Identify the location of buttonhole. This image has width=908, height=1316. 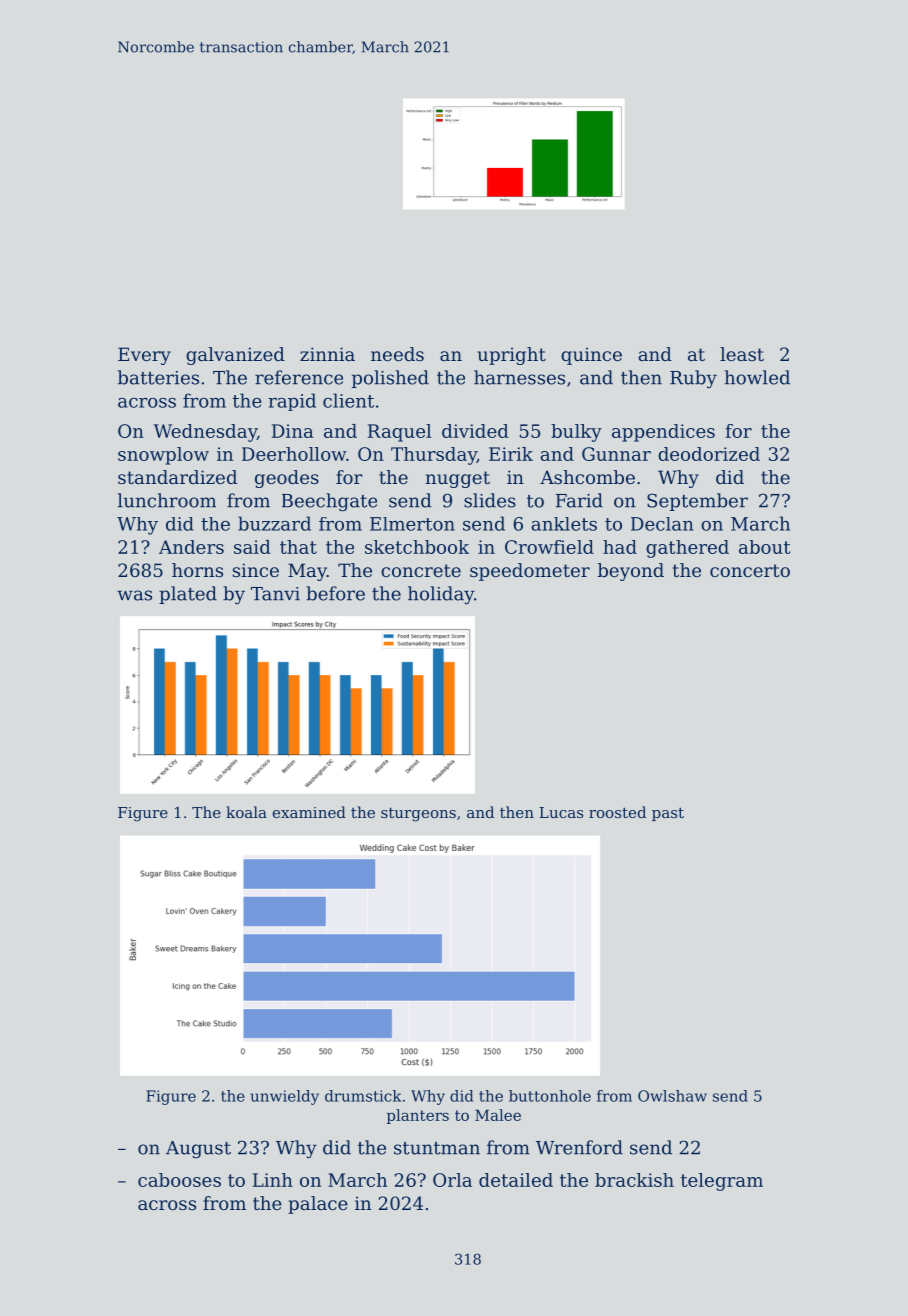
(550, 1096).
